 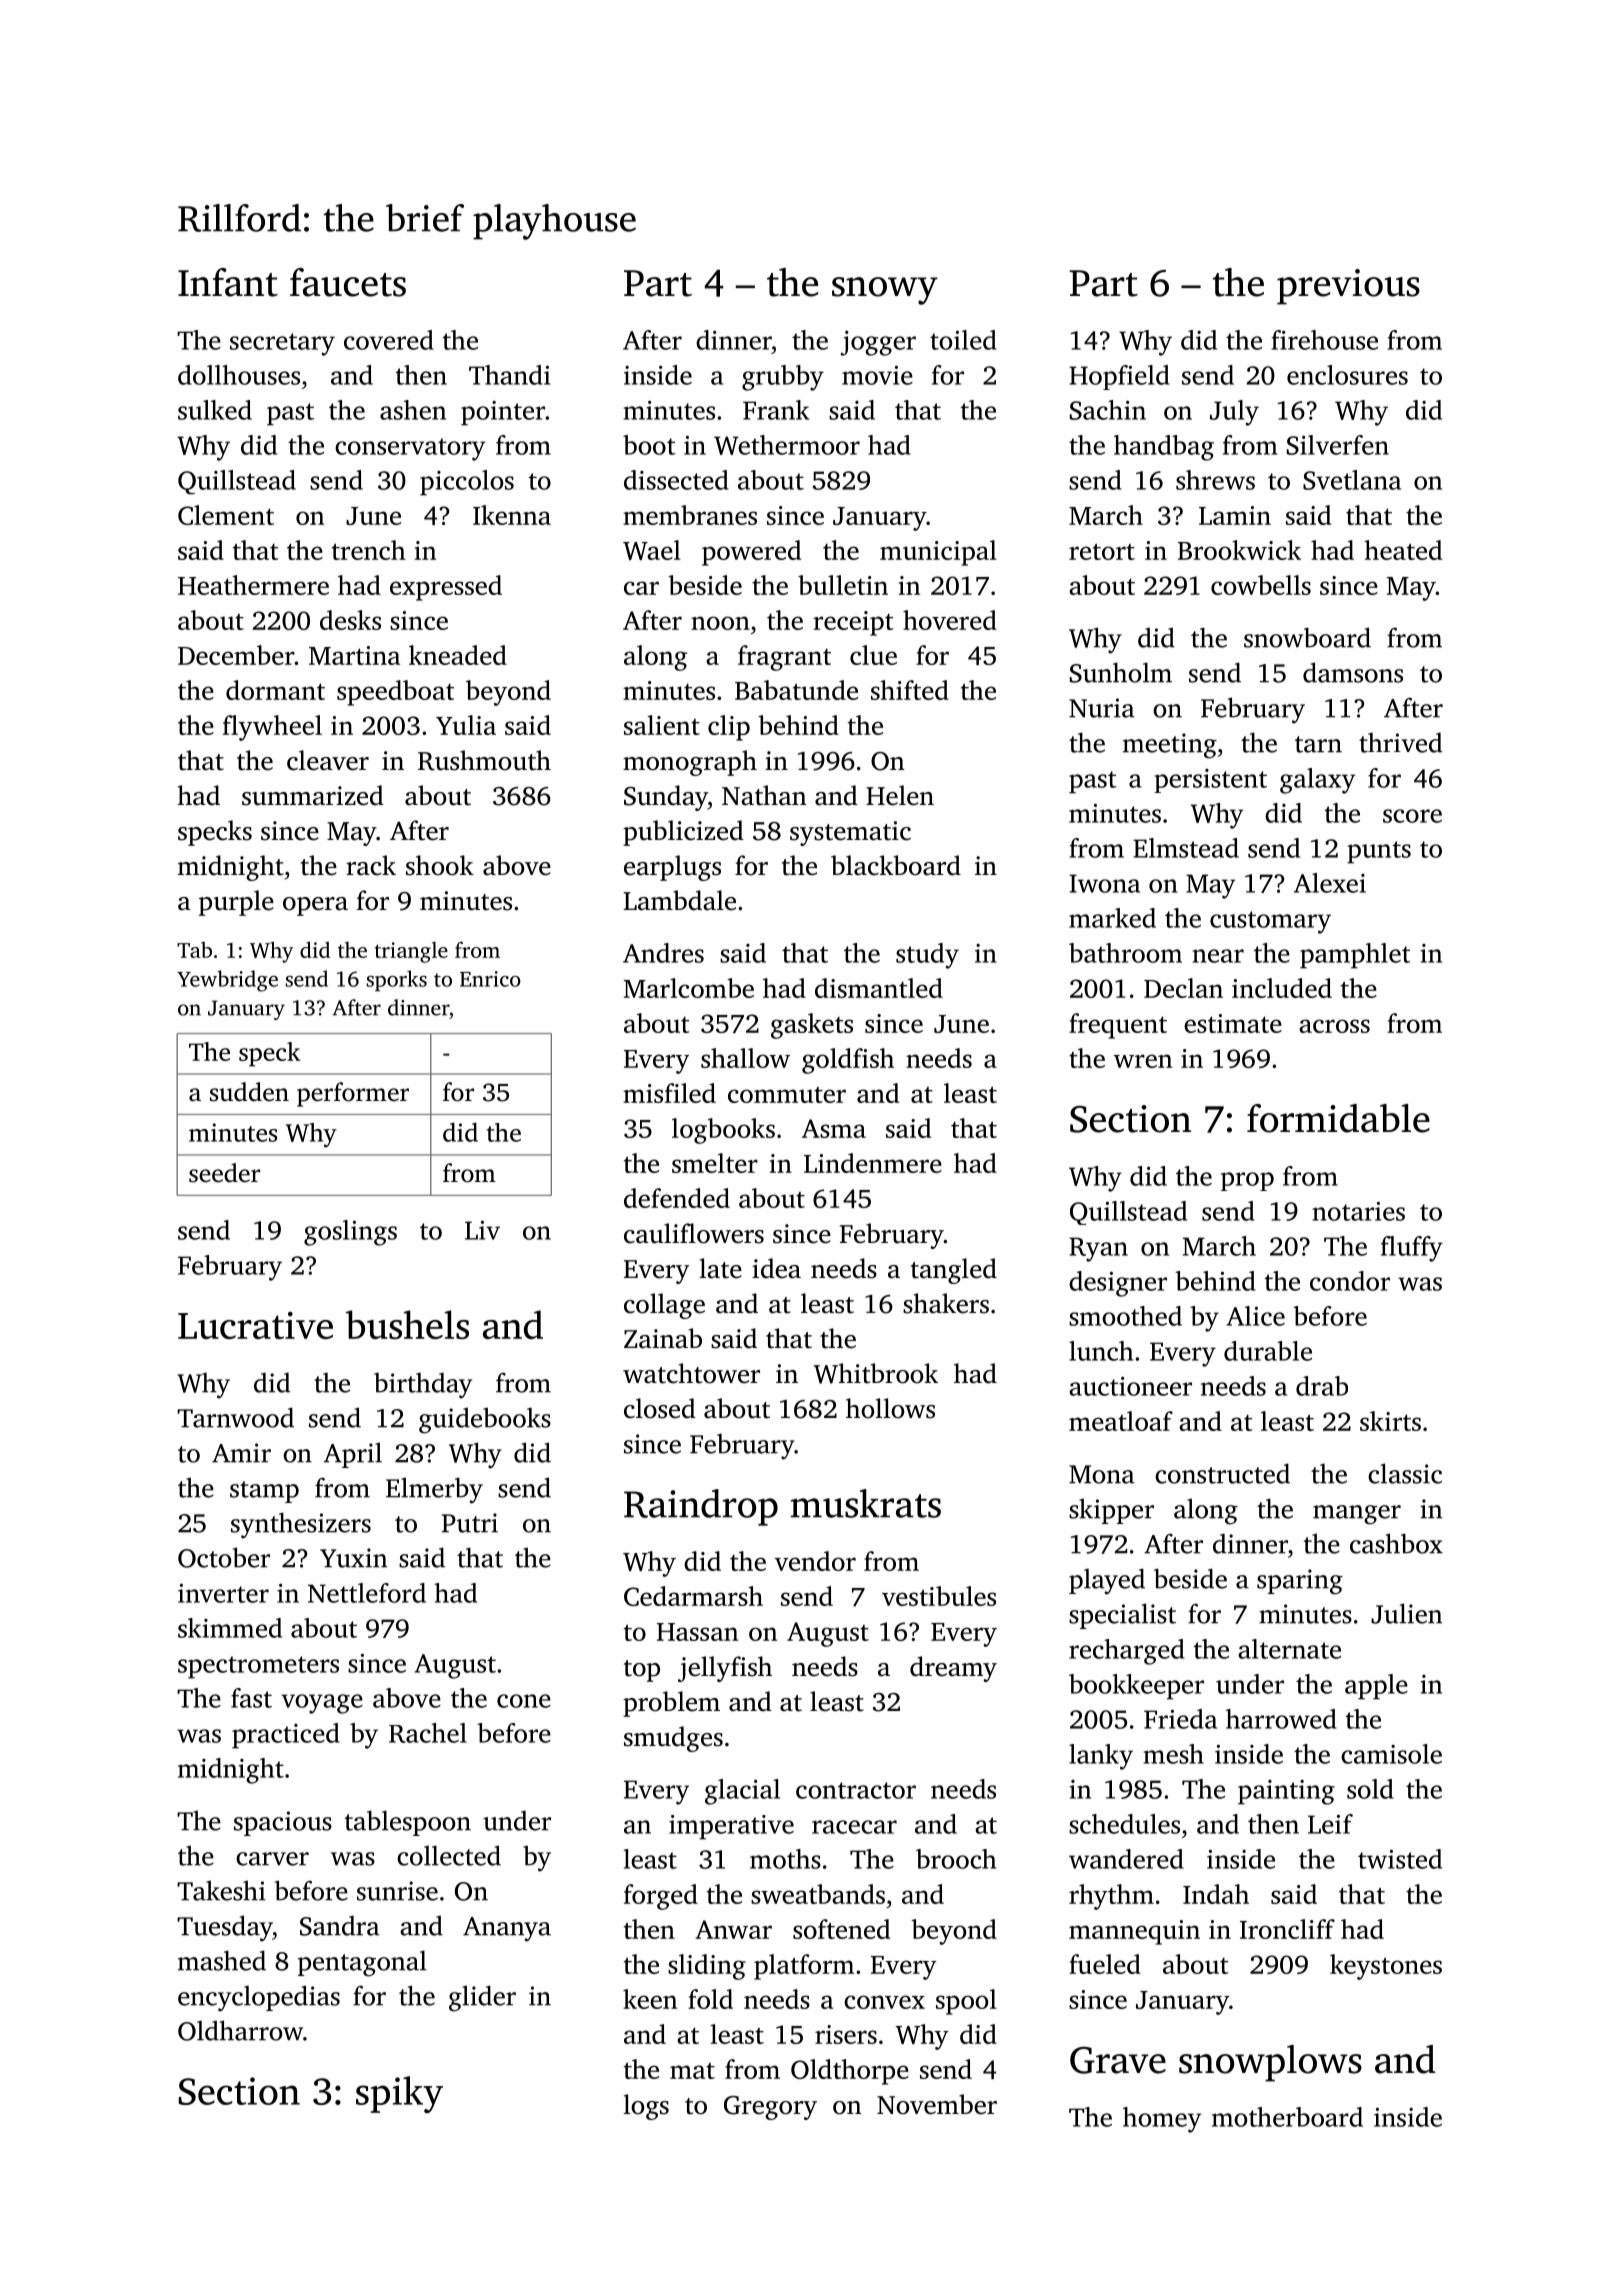 I want to click on notaries, so click(x=1358, y=1211).
